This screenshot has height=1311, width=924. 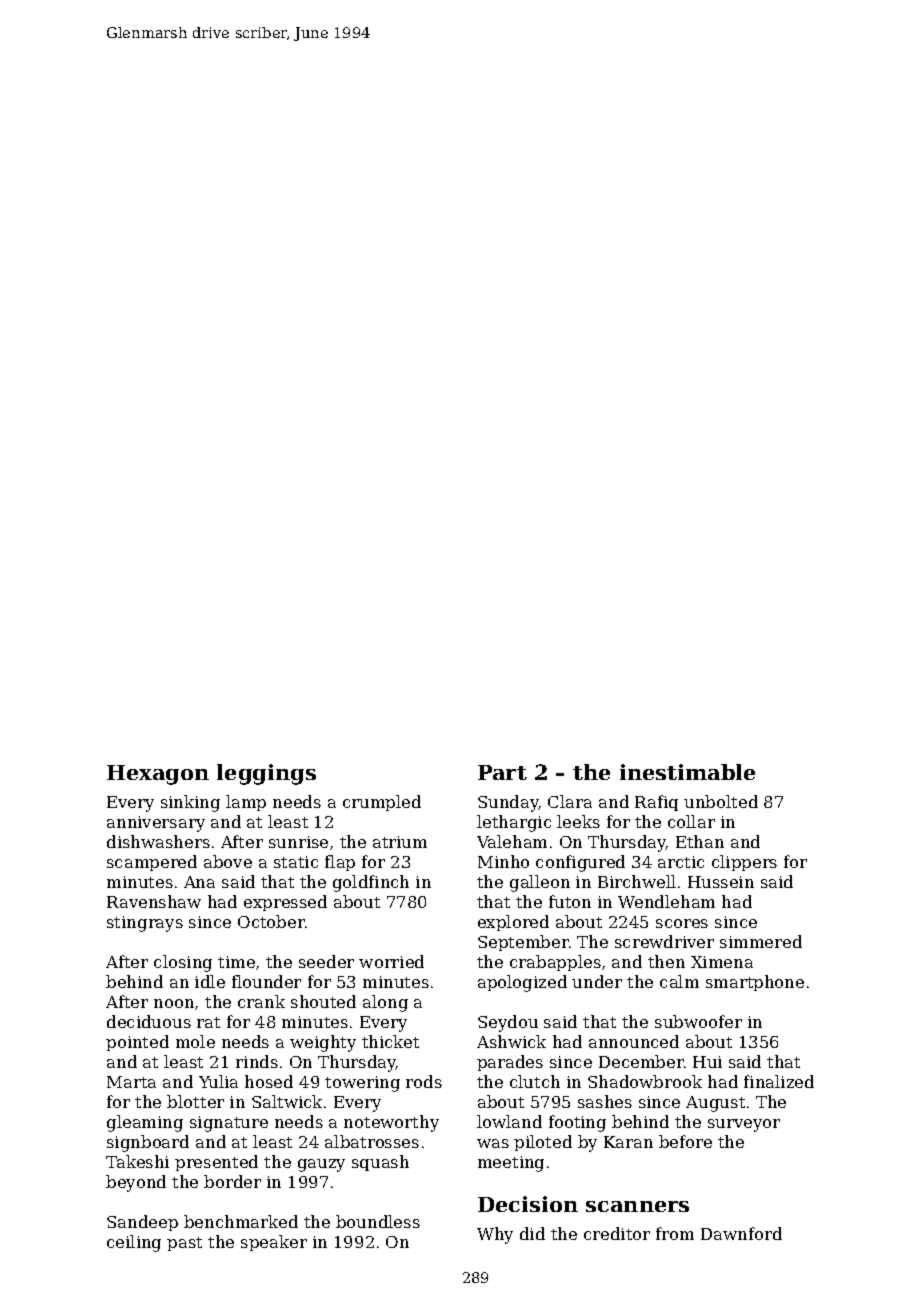 What do you see at coordinates (241, 1221) in the screenshot?
I see `benchmarked` at bounding box center [241, 1221].
